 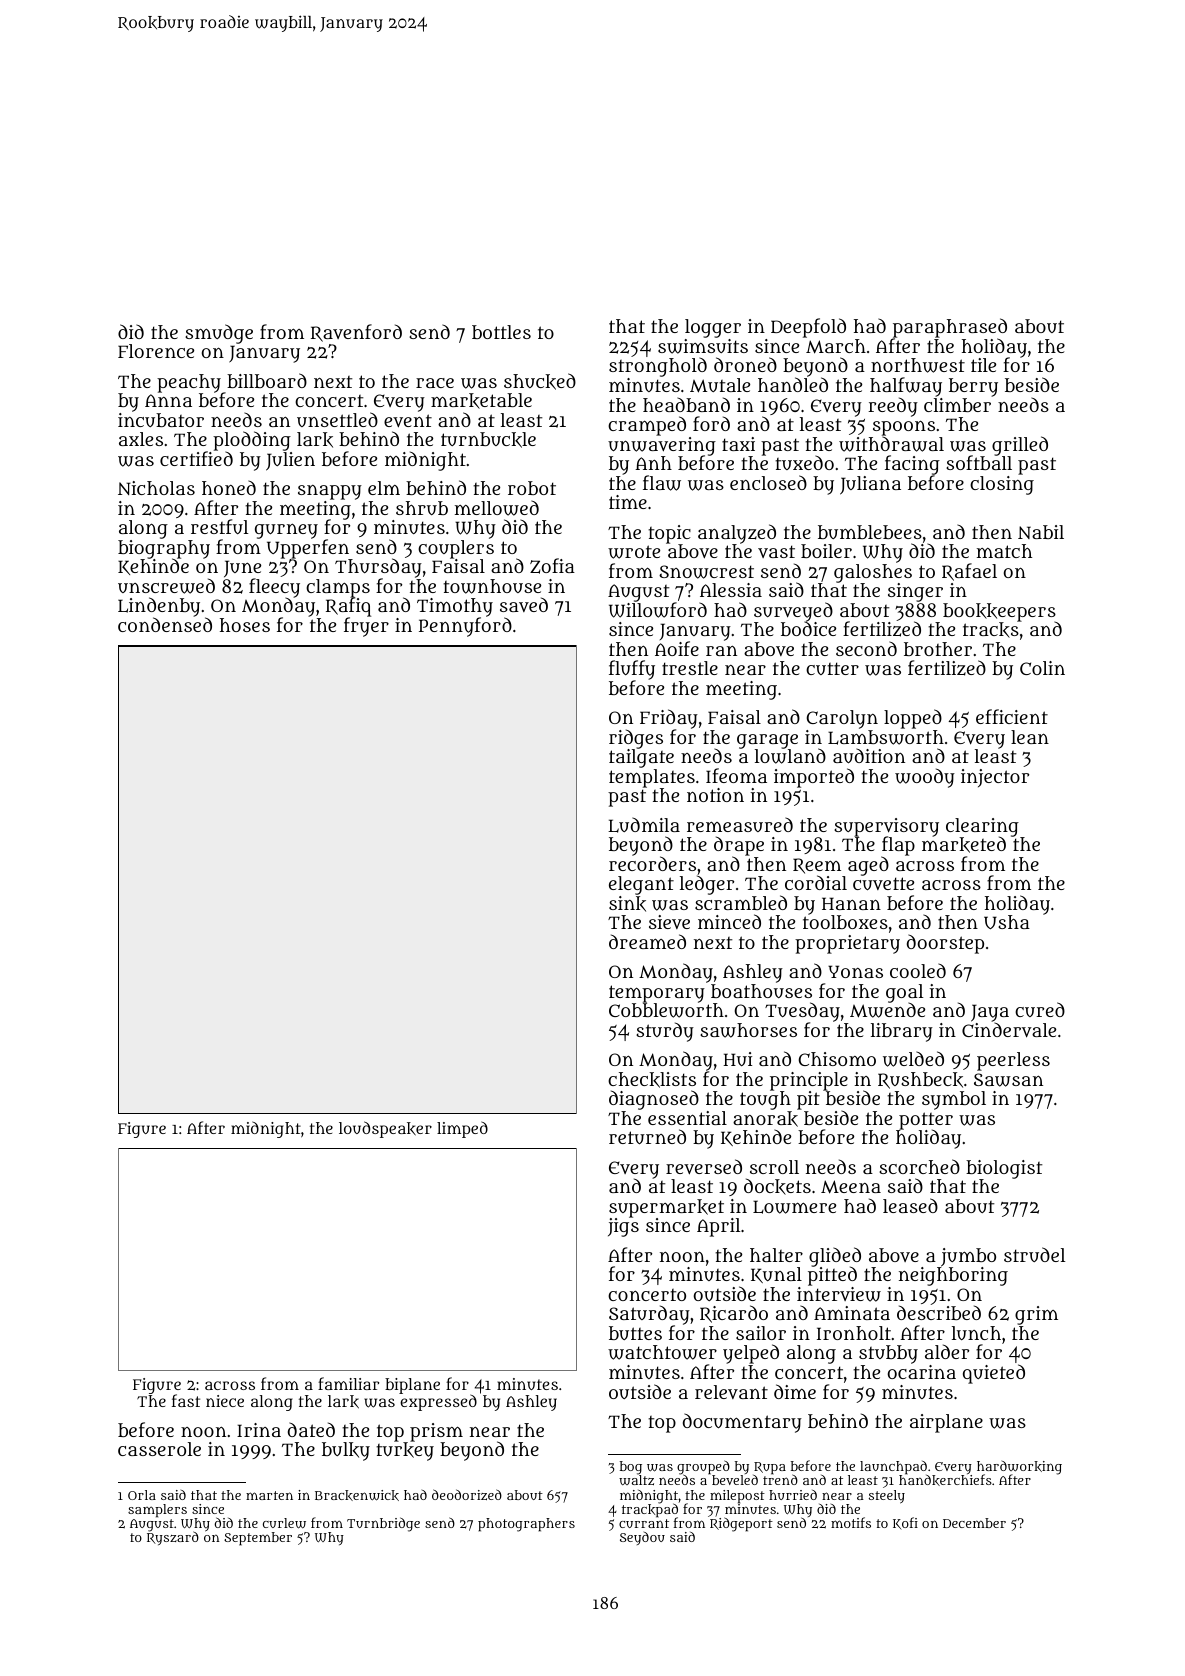 What do you see at coordinates (383, 1524) in the page?
I see `Turnbridge` at bounding box center [383, 1524].
